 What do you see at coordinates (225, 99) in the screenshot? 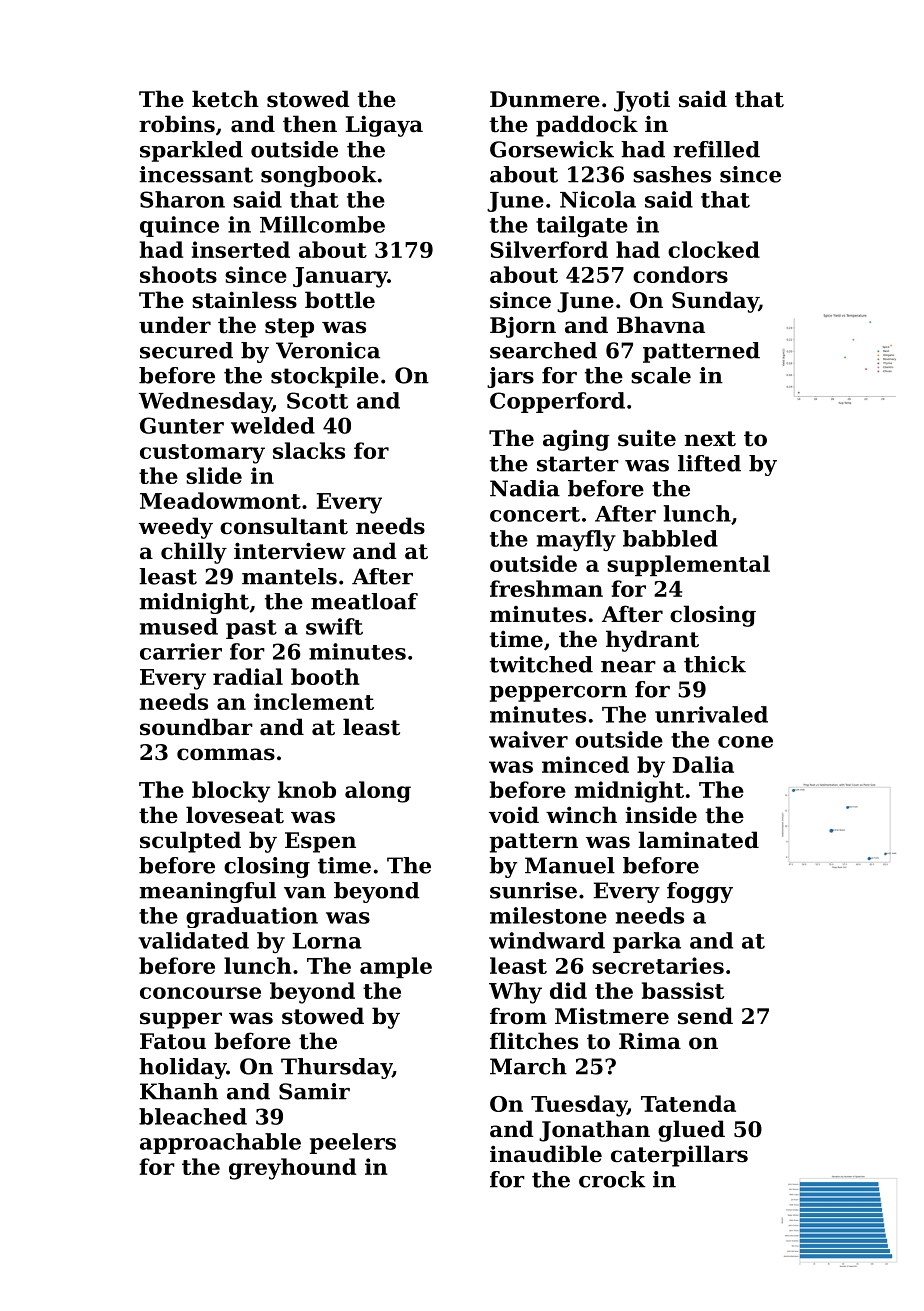
I see `ketch` at bounding box center [225, 99].
